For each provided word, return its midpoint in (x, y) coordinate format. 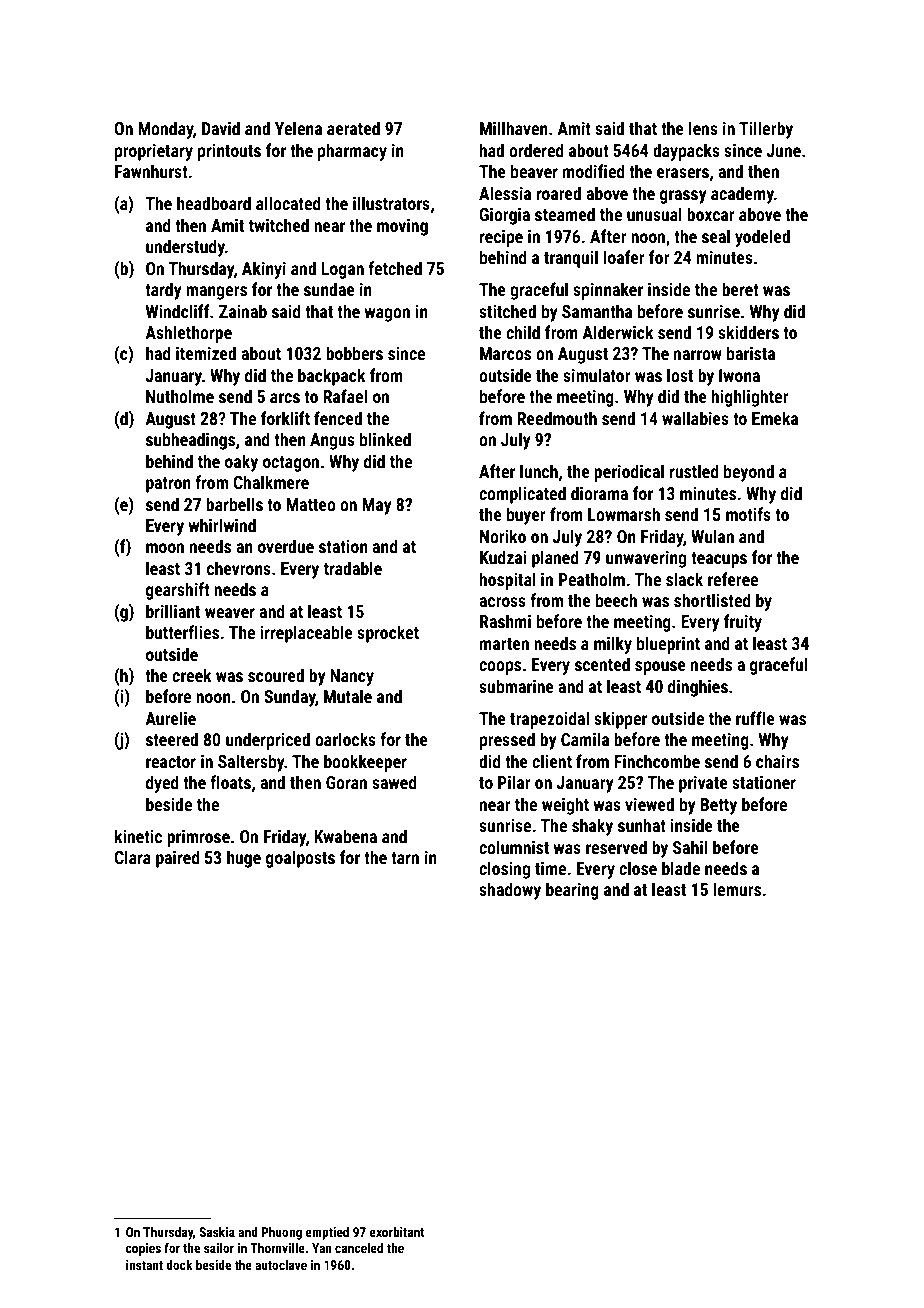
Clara (132, 857)
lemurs (737, 889)
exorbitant (397, 1232)
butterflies (182, 632)
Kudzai (503, 557)
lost (680, 375)
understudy (185, 248)
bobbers (354, 353)
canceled (359, 1248)
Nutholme (180, 396)
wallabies (695, 418)
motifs (748, 514)
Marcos (505, 353)
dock (179, 1265)
